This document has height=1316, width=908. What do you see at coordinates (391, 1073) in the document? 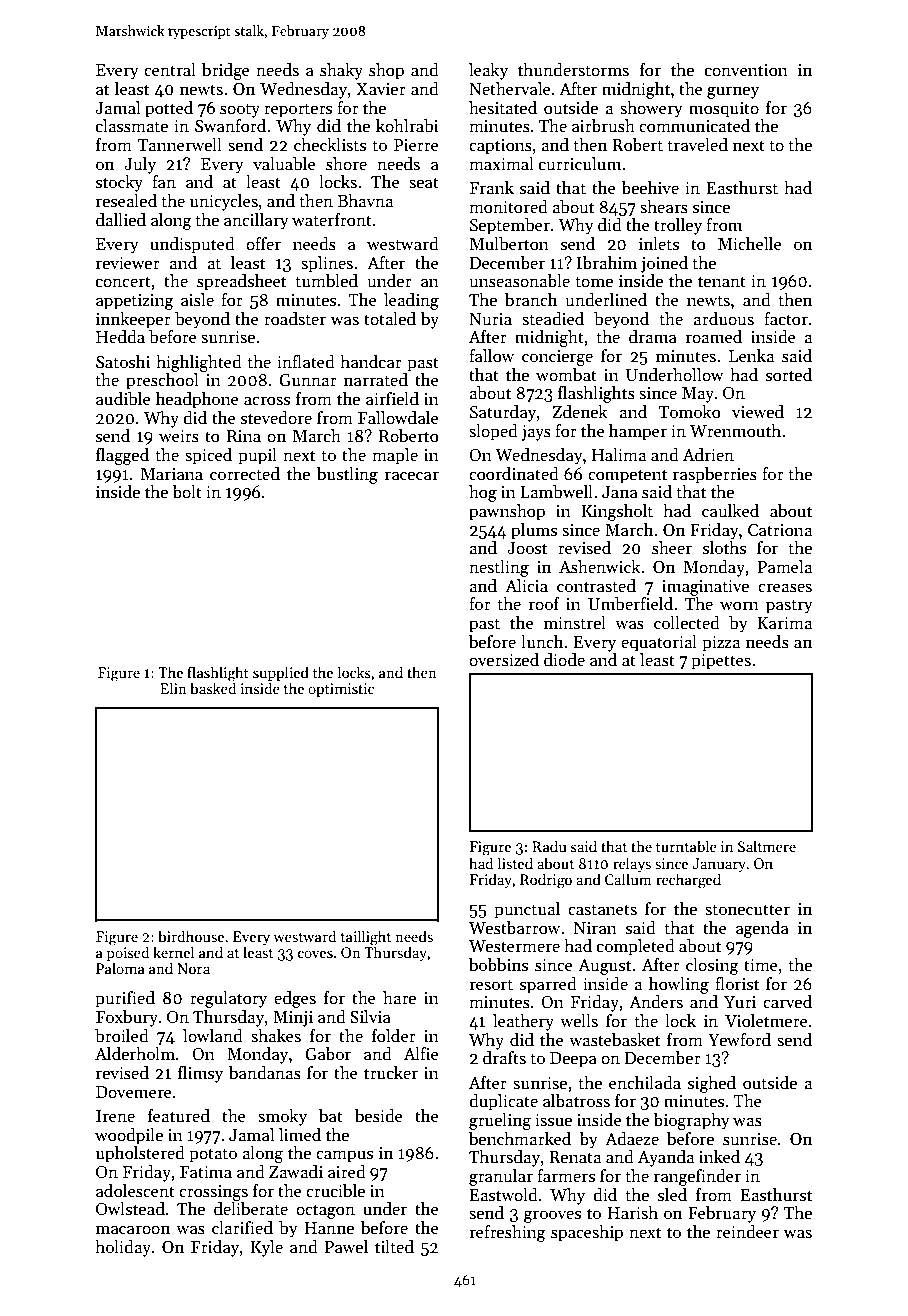
I see `trucker` at bounding box center [391, 1073].
